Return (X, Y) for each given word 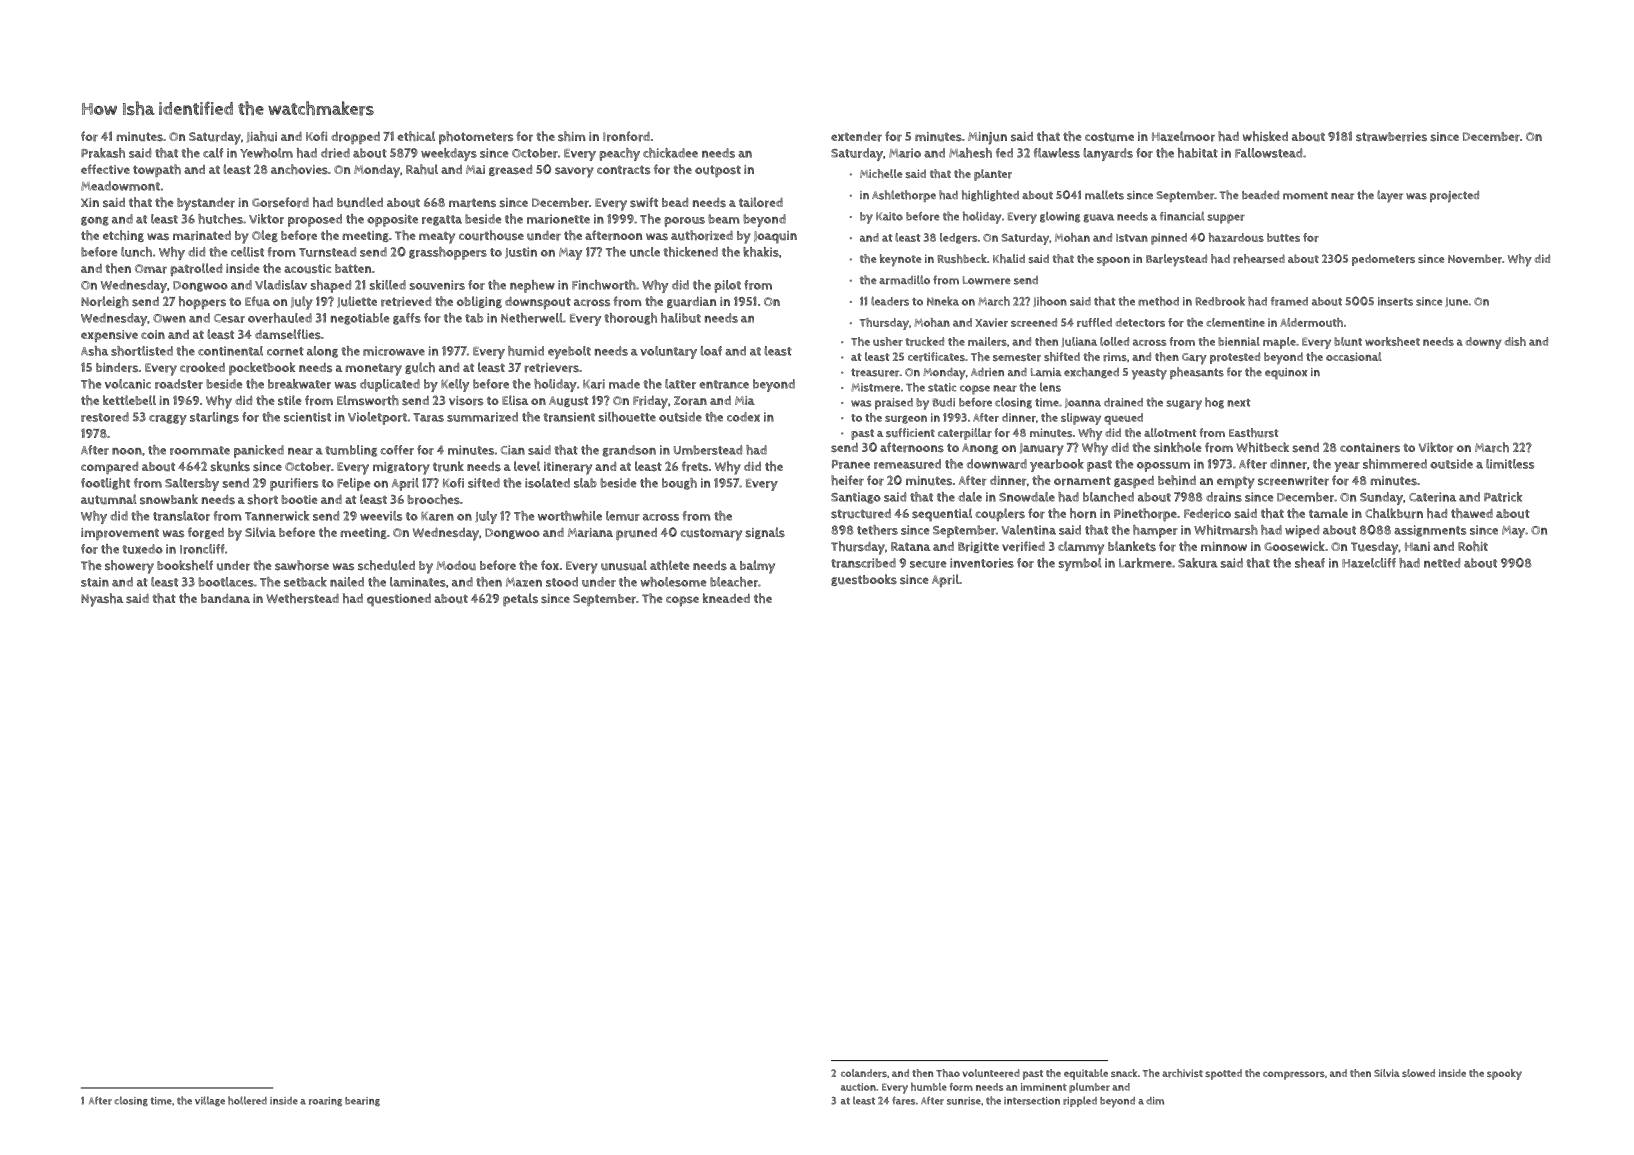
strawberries (1391, 137)
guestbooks (864, 580)
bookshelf (185, 565)
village (210, 1101)
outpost (718, 171)
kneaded (726, 598)
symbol (1079, 564)
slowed (1418, 1073)
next (1238, 403)
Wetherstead (302, 598)
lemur (623, 516)
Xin (90, 202)
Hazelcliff (1369, 563)
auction (858, 1087)
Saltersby (192, 484)
